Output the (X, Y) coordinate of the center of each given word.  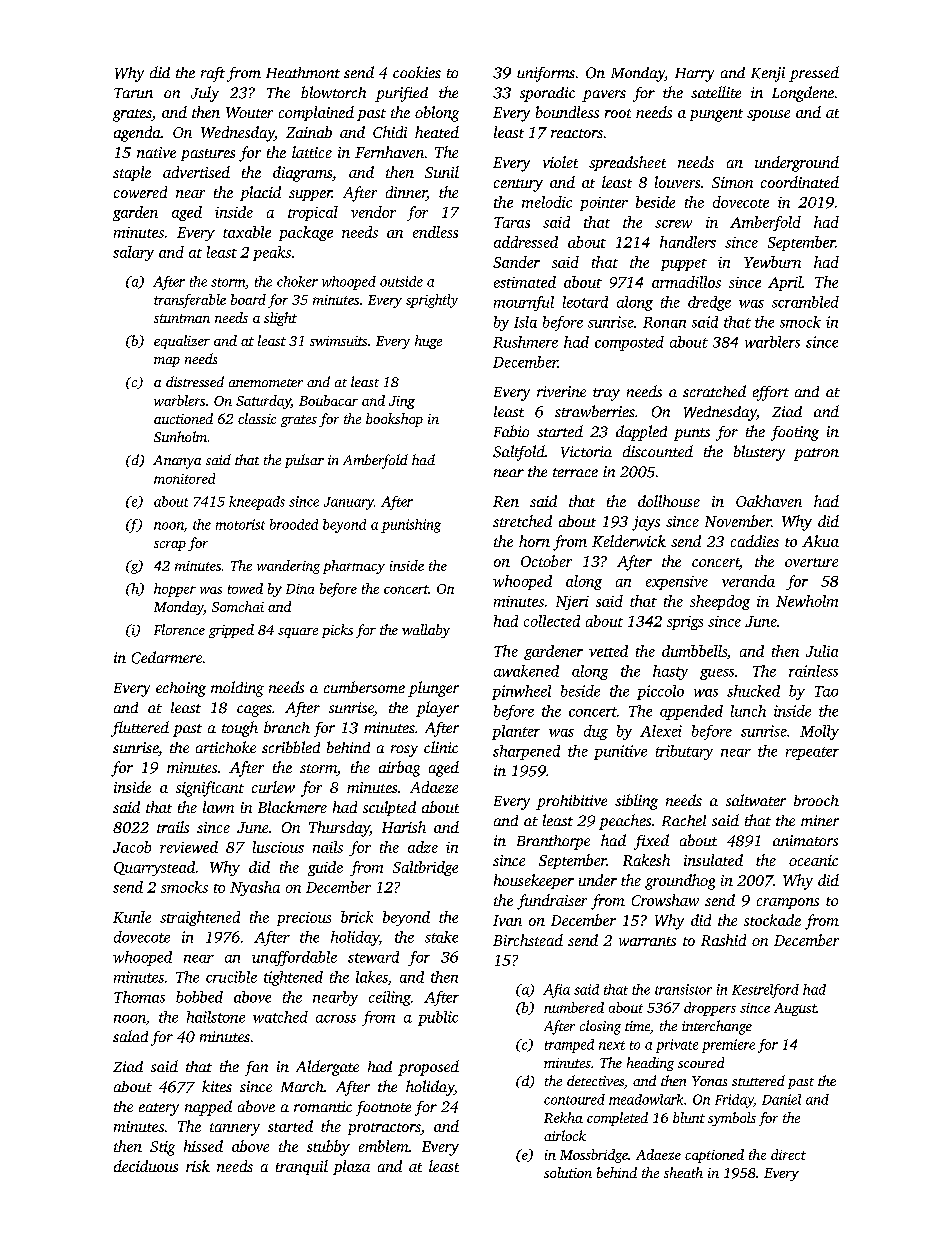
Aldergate (327, 1068)
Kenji (768, 74)
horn (534, 541)
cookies (417, 72)
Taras (512, 222)
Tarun (133, 93)
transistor (683, 989)
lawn (218, 807)
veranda (748, 581)
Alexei (661, 731)
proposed (428, 1068)
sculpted (389, 808)
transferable (190, 301)
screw (673, 224)
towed (245, 588)
